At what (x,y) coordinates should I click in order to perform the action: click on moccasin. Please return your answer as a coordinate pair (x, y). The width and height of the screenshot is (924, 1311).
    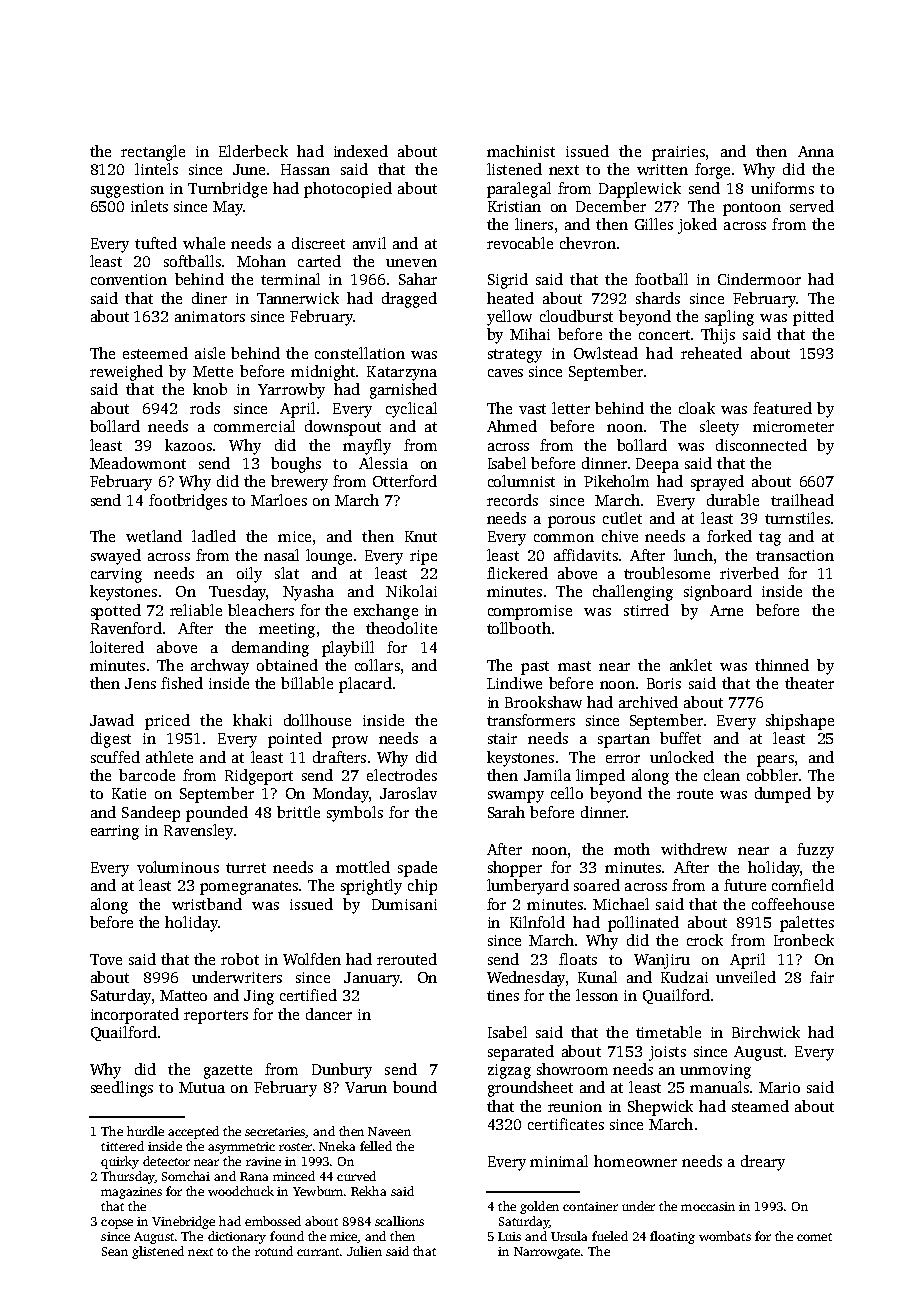
    Looking at the image, I should click on (708, 1206).
